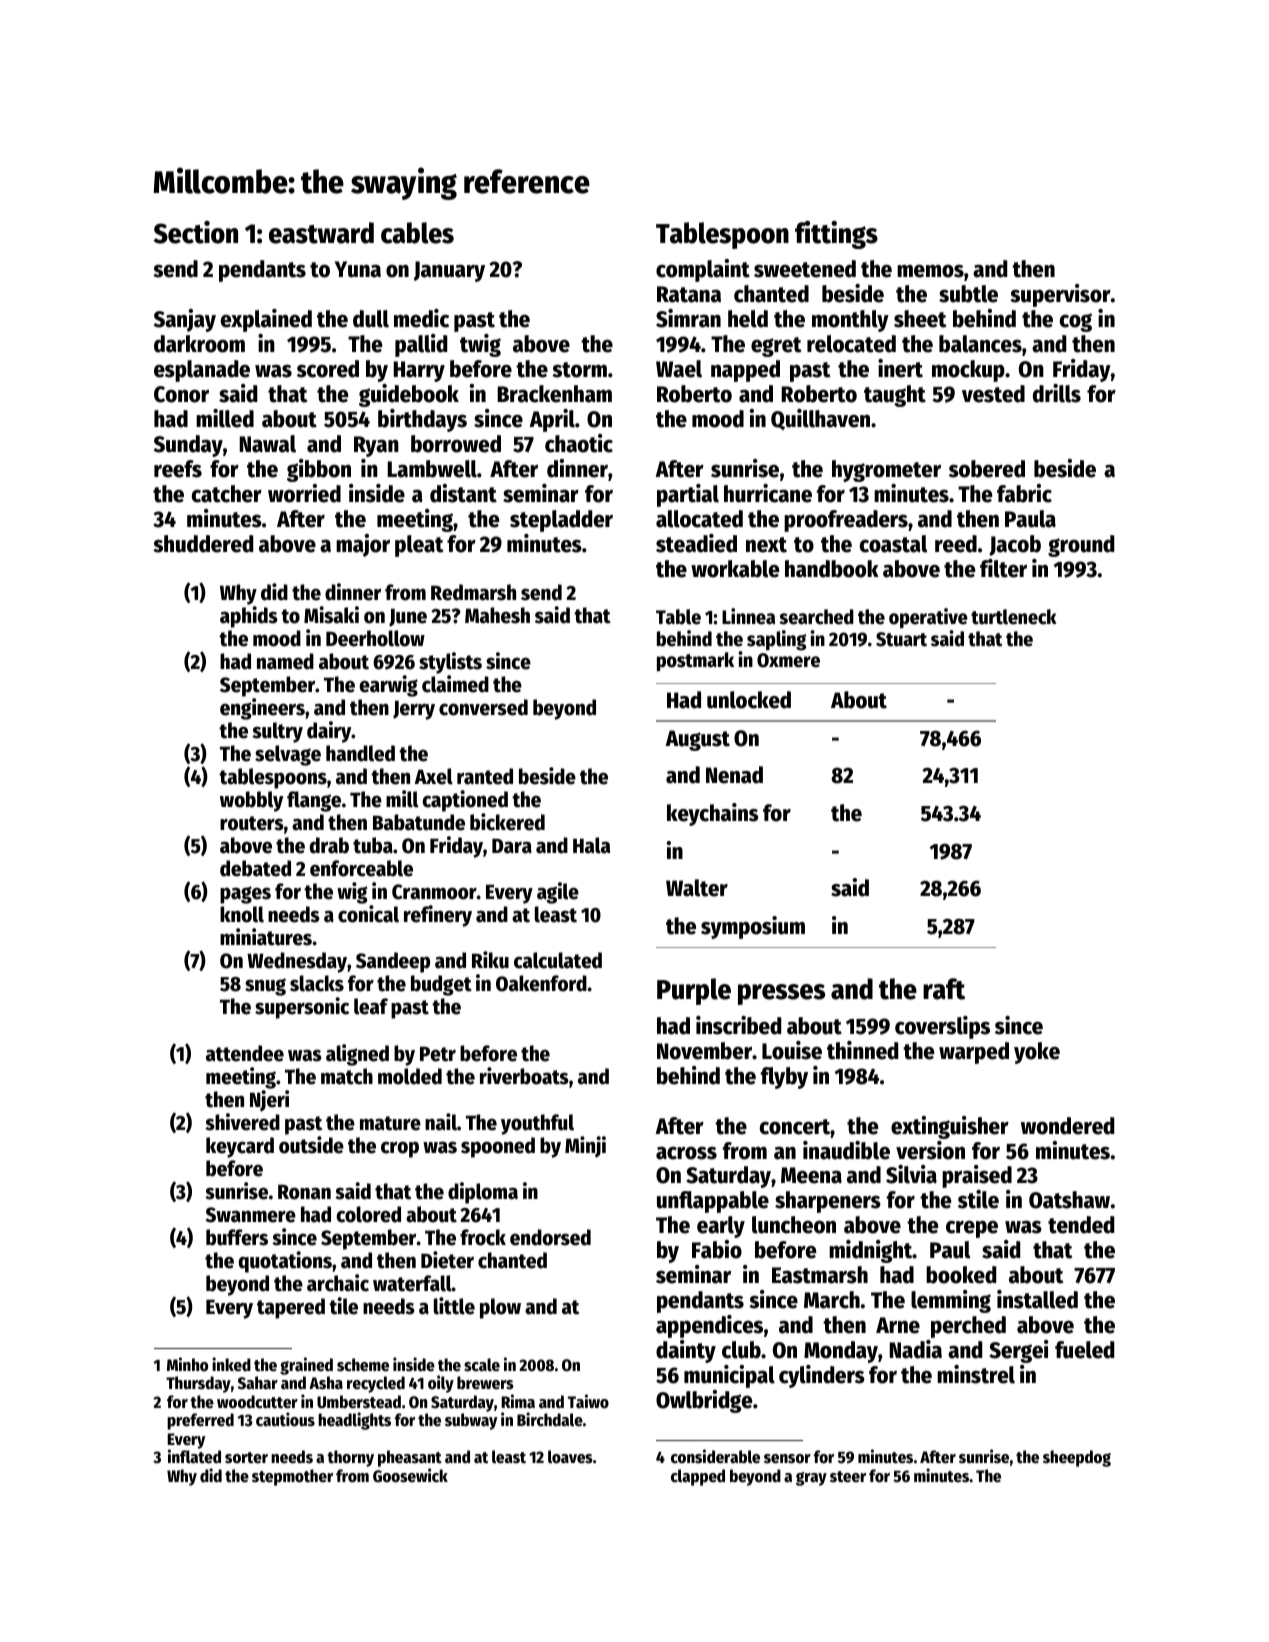 This document has height=1642, width=1269. What do you see at coordinates (262, 709) in the document?
I see `engineers` at bounding box center [262, 709].
